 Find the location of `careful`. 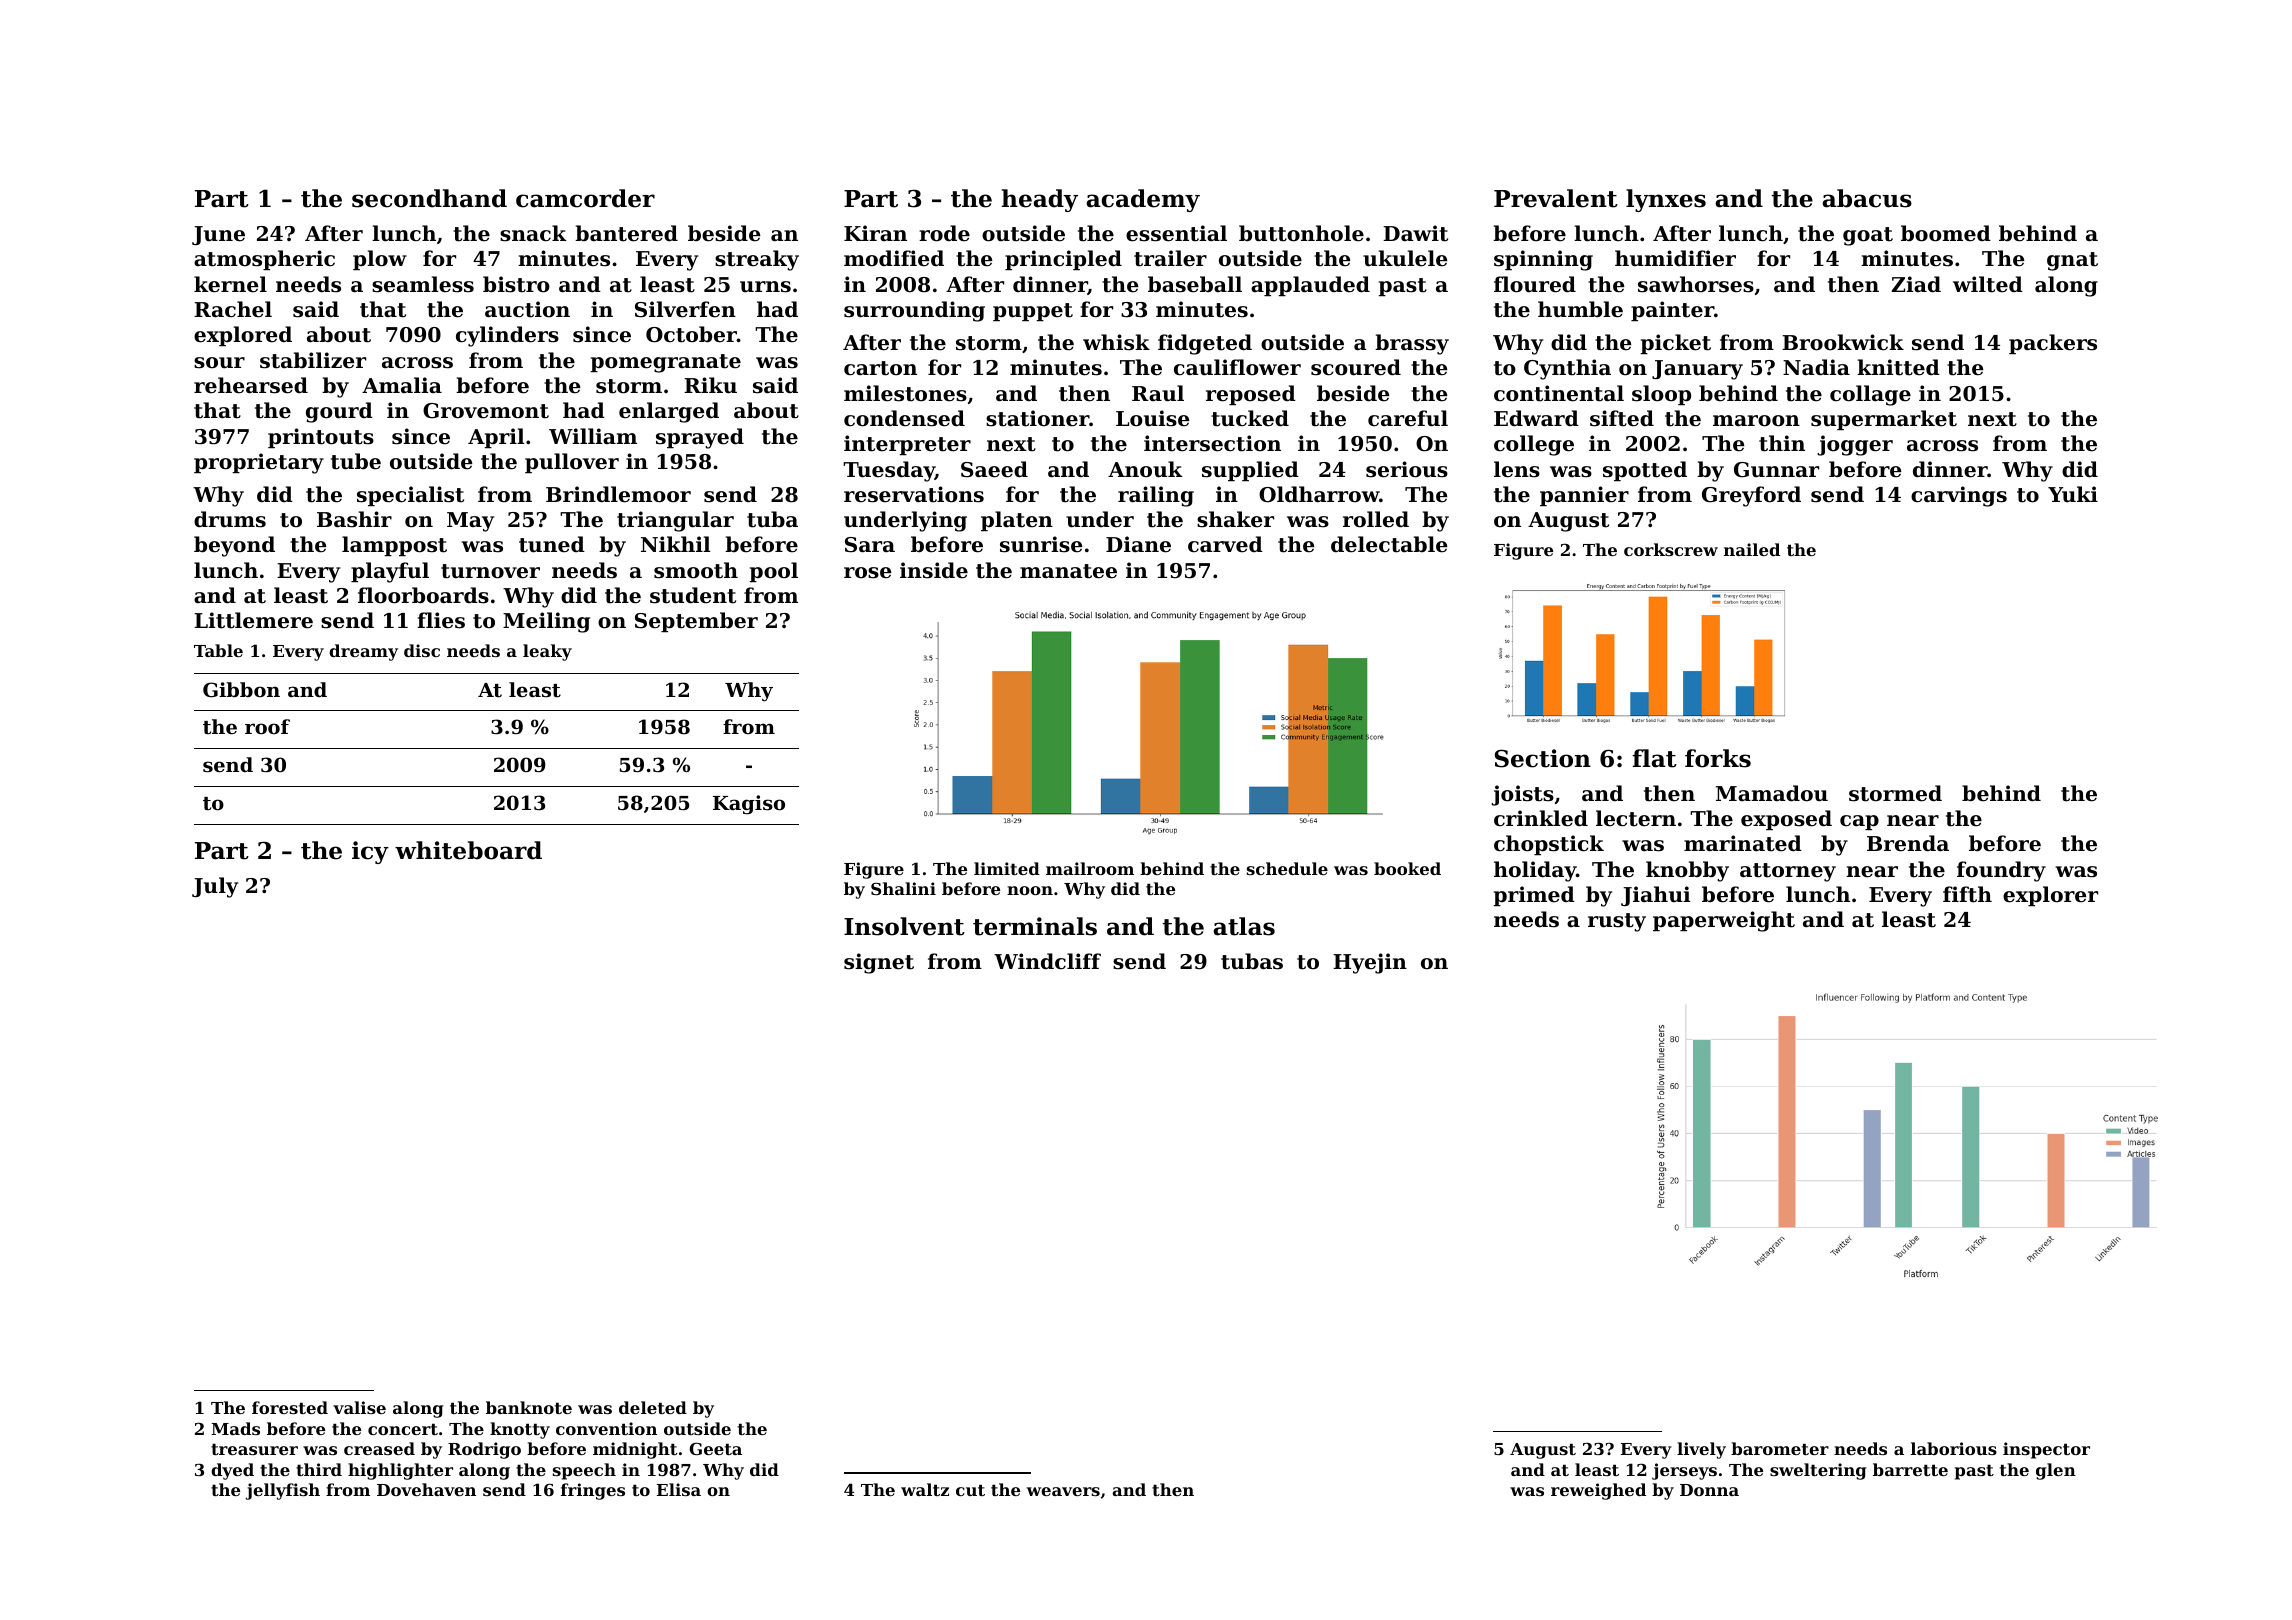

careful is located at coordinates (1408, 418).
